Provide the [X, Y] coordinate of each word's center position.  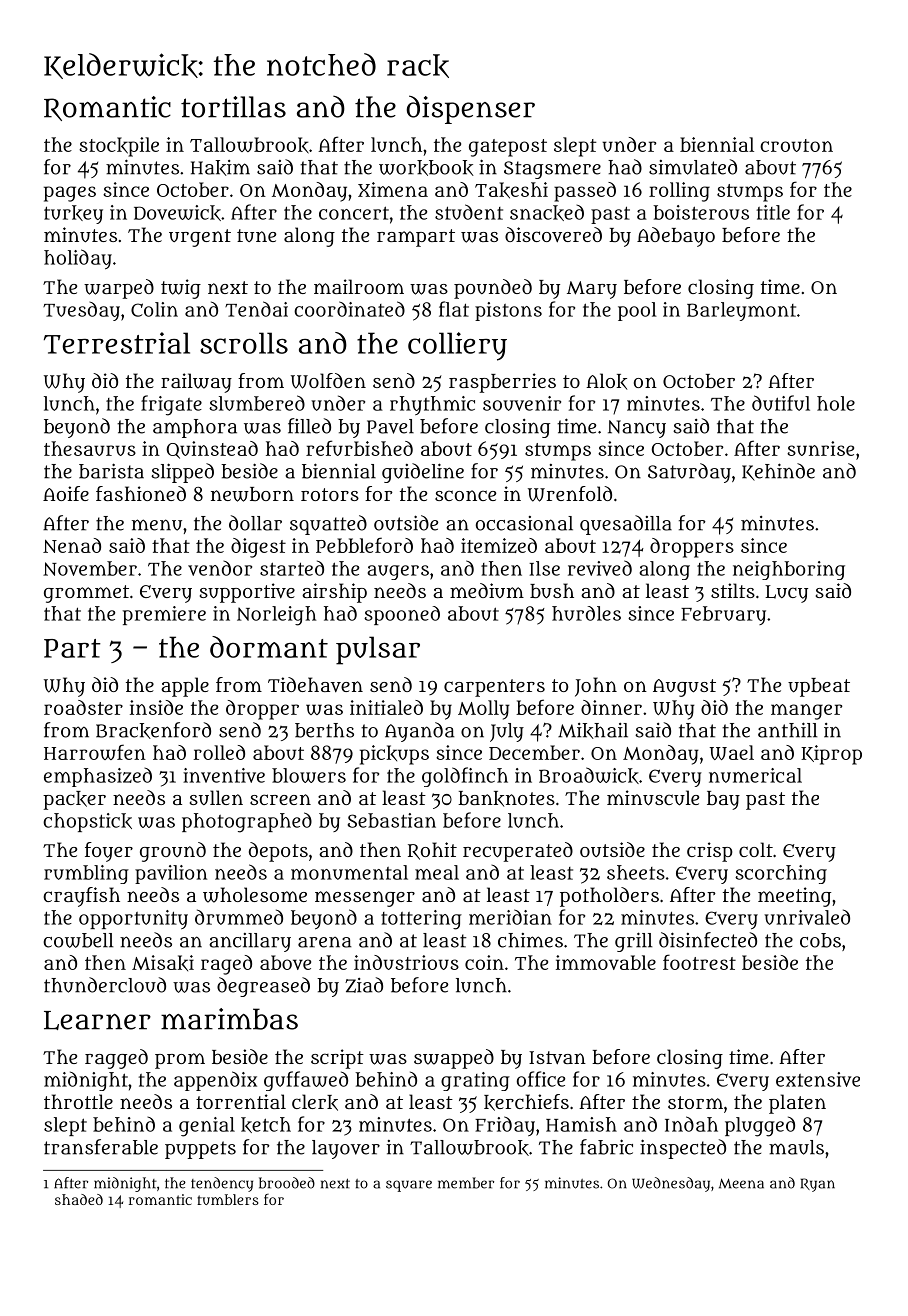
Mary [592, 290]
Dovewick [177, 213]
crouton [796, 145]
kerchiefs [526, 1102]
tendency [222, 1184]
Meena [741, 1183]
